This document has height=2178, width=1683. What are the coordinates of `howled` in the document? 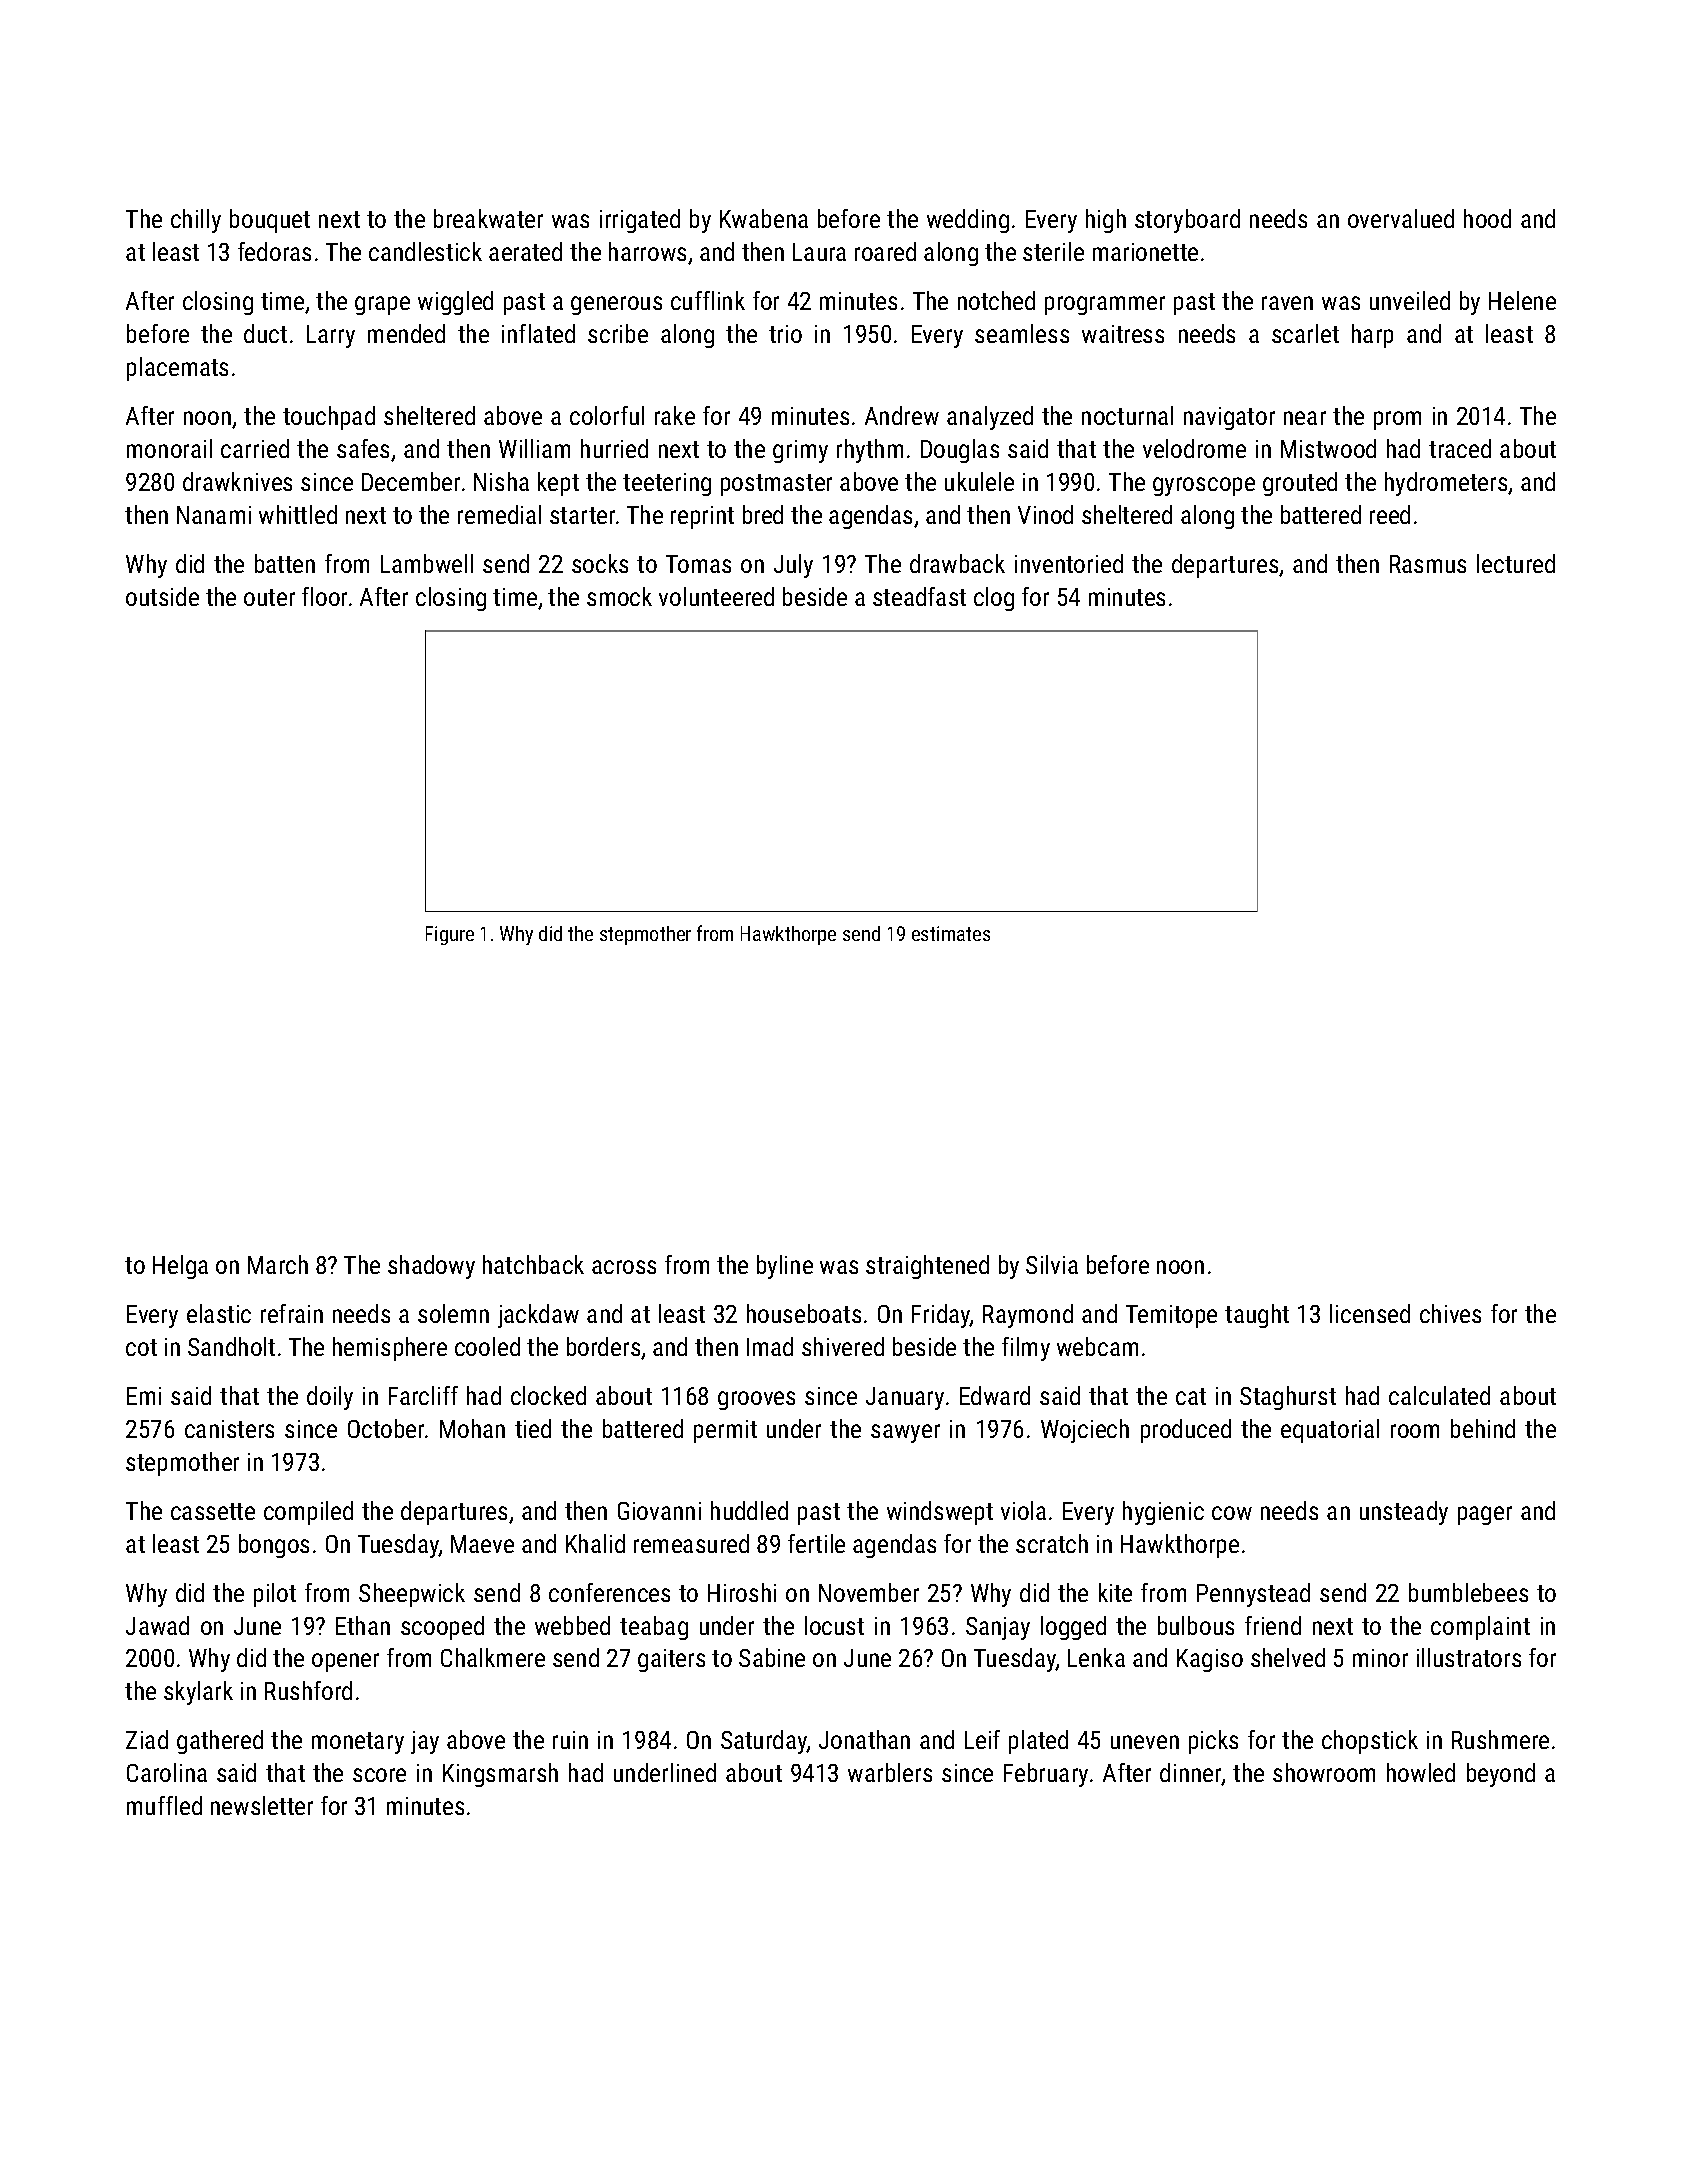 It's located at (1421, 1772).
